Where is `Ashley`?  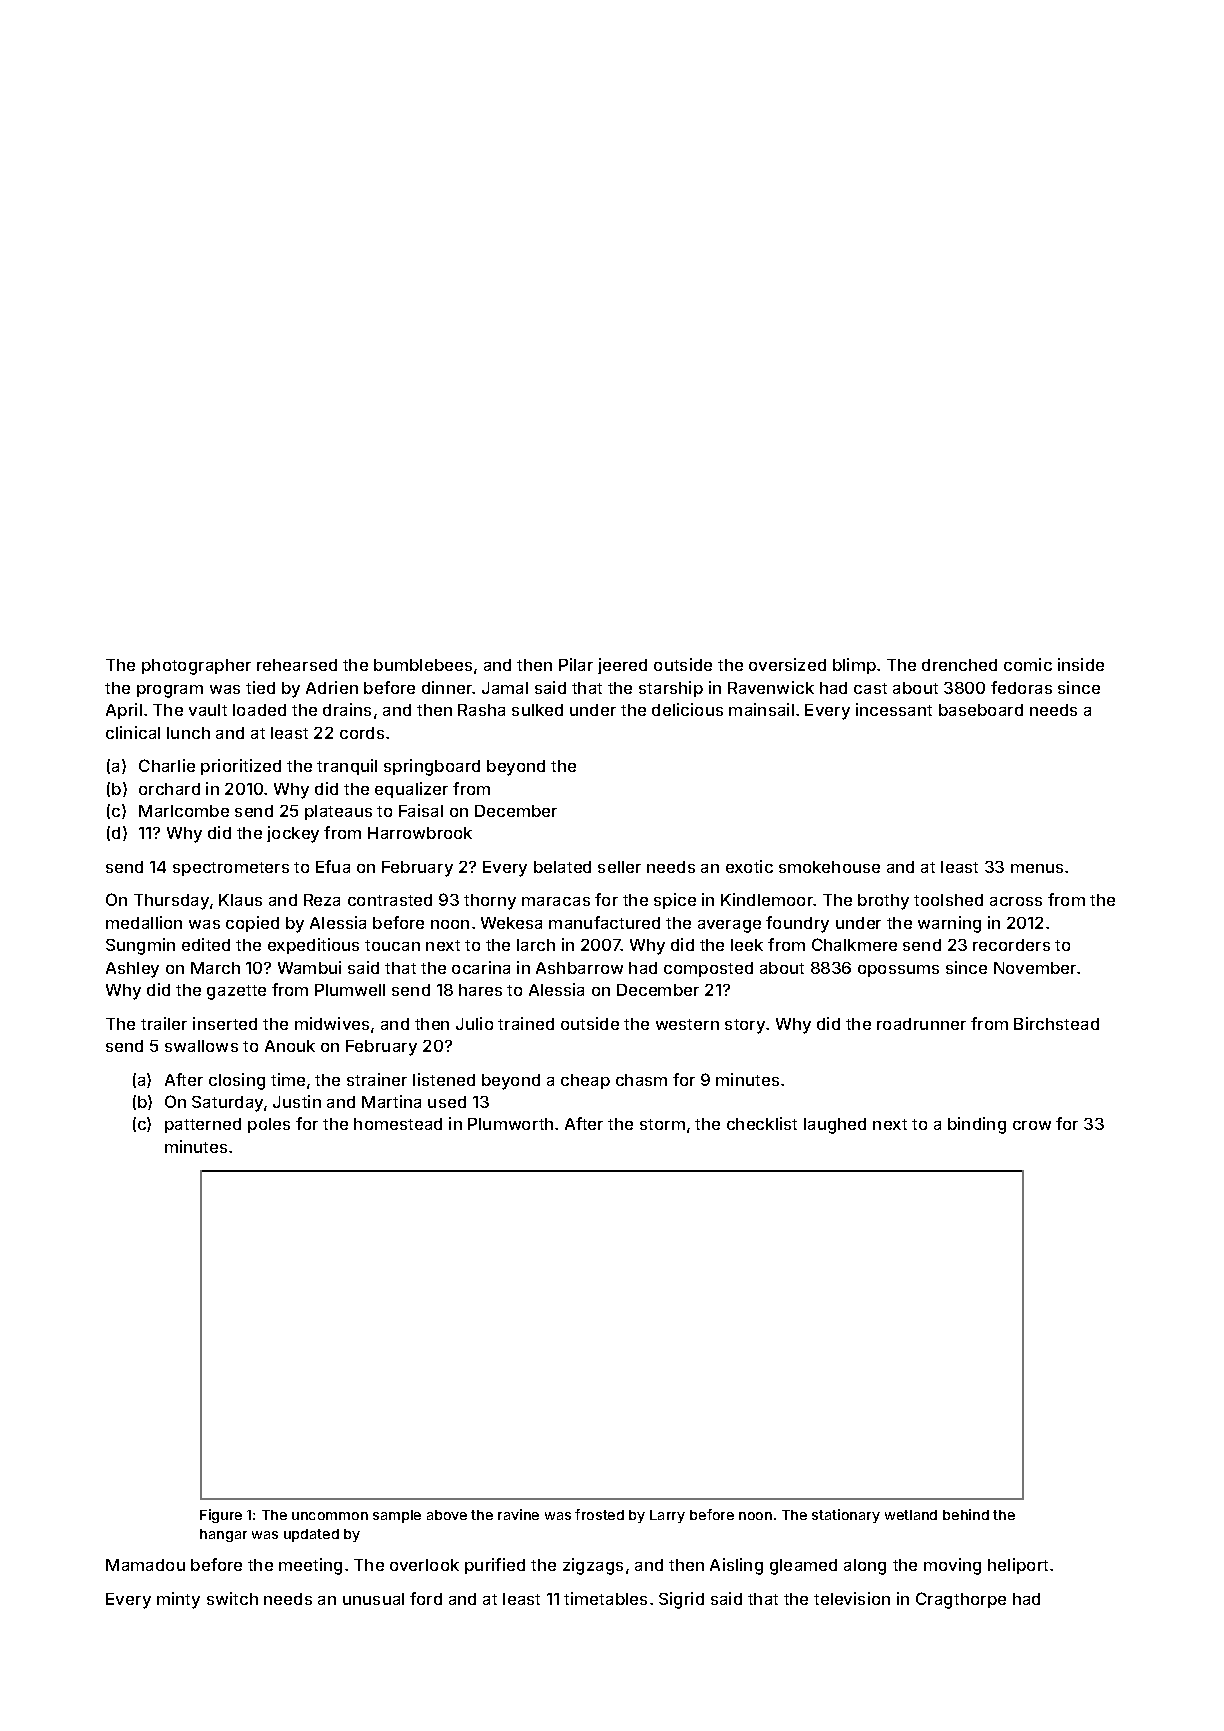
Ashley is located at coordinates (132, 970).
